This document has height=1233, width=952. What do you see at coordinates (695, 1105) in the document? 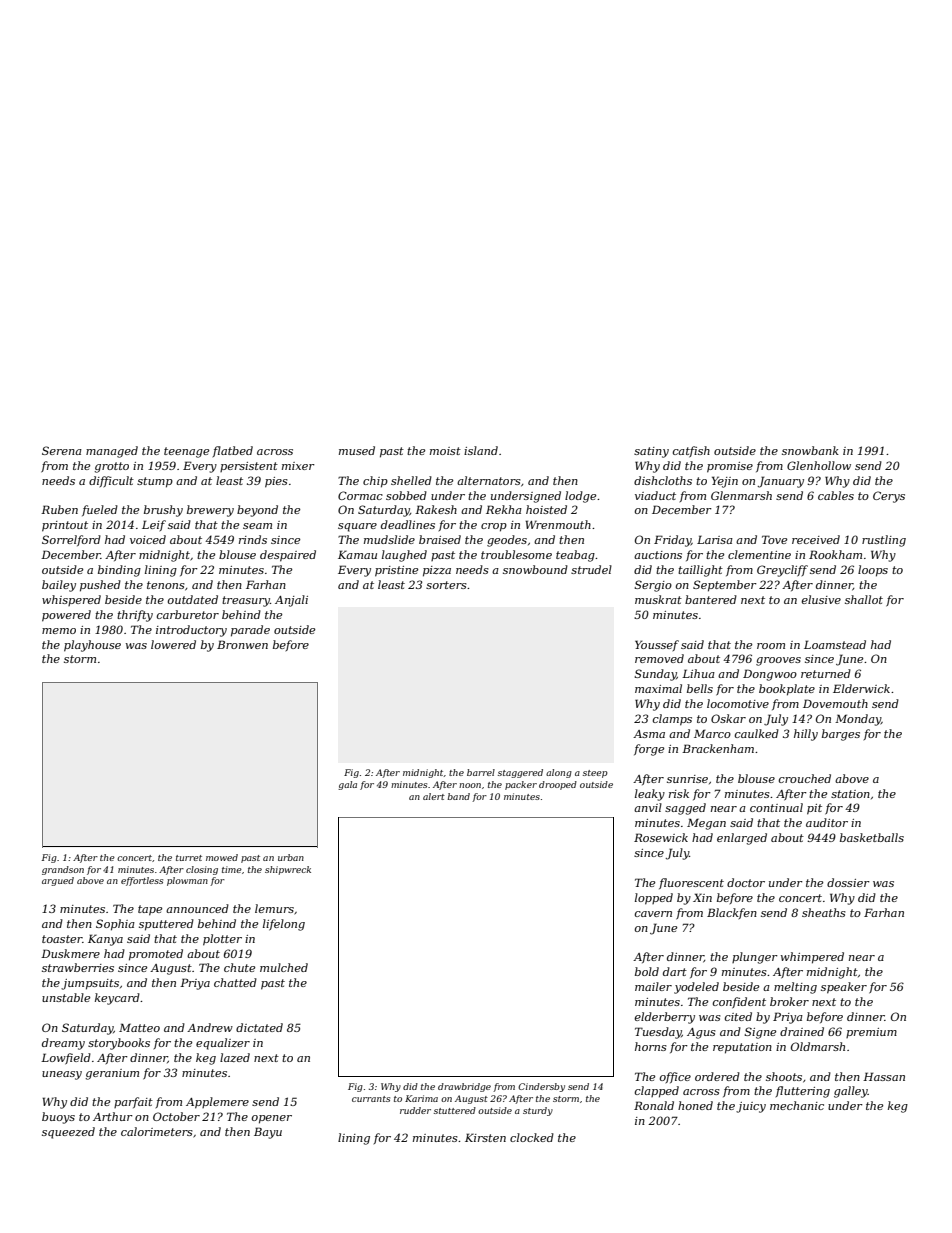
I see `honed` at bounding box center [695, 1105].
